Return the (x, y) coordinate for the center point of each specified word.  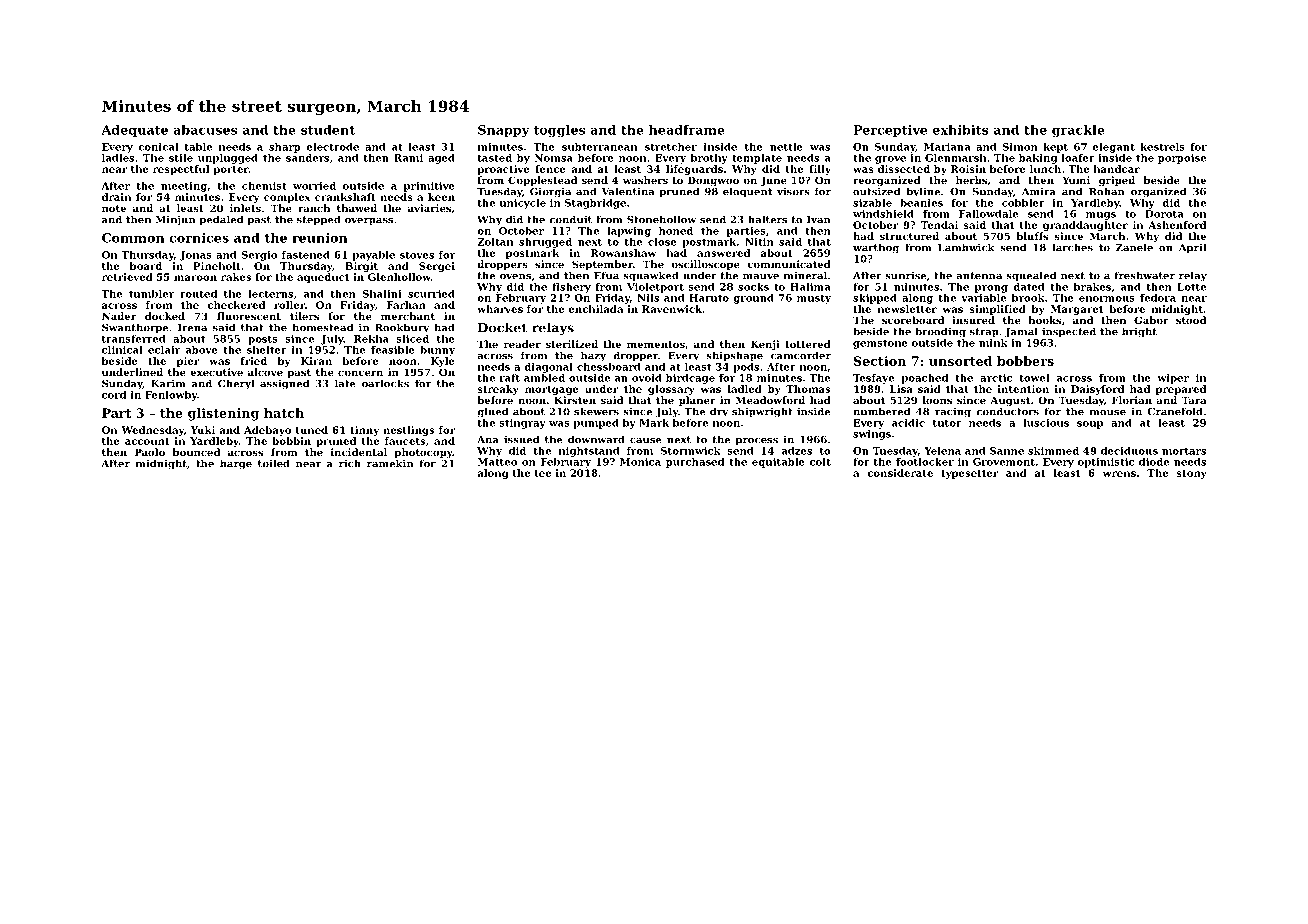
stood (1191, 320)
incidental (359, 452)
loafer (1078, 158)
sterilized (572, 344)
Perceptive (890, 131)
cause (646, 441)
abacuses (205, 130)
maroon (195, 278)
